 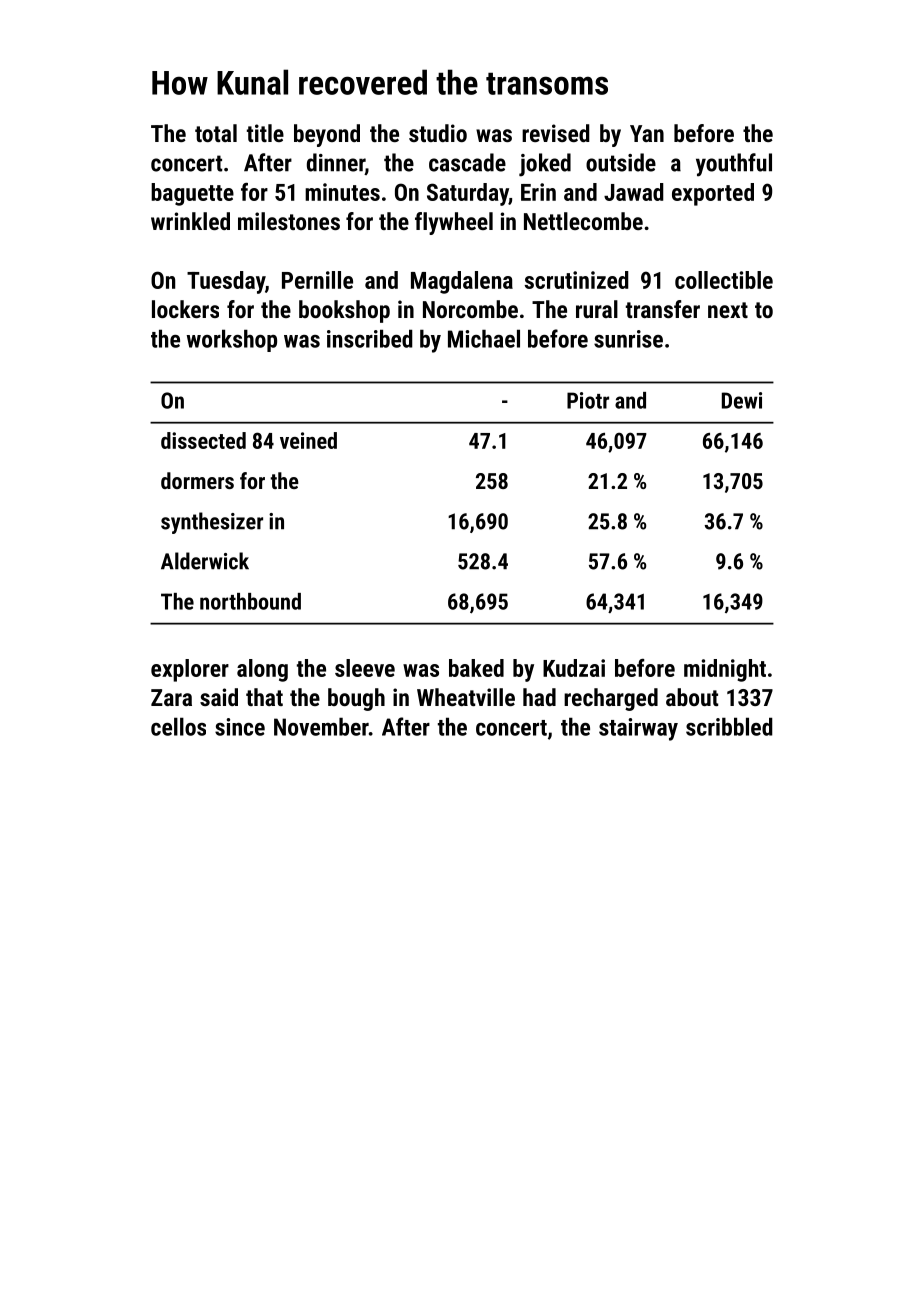 What do you see at coordinates (539, 697) in the screenshot?
I see `had` at bounding box center [539, 697].
